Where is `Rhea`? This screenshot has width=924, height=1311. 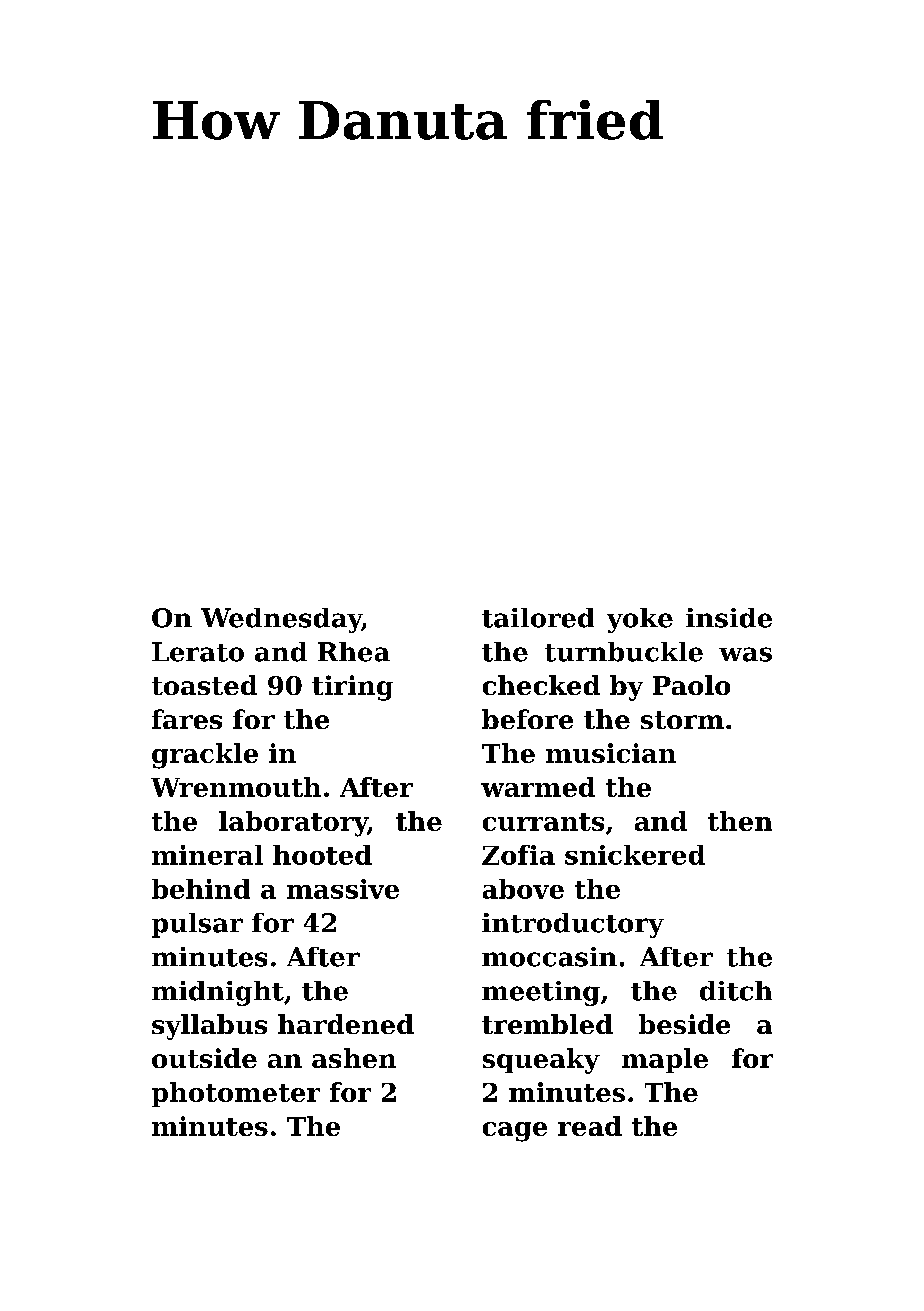 Rhea is located at coordinates (354, 652).
